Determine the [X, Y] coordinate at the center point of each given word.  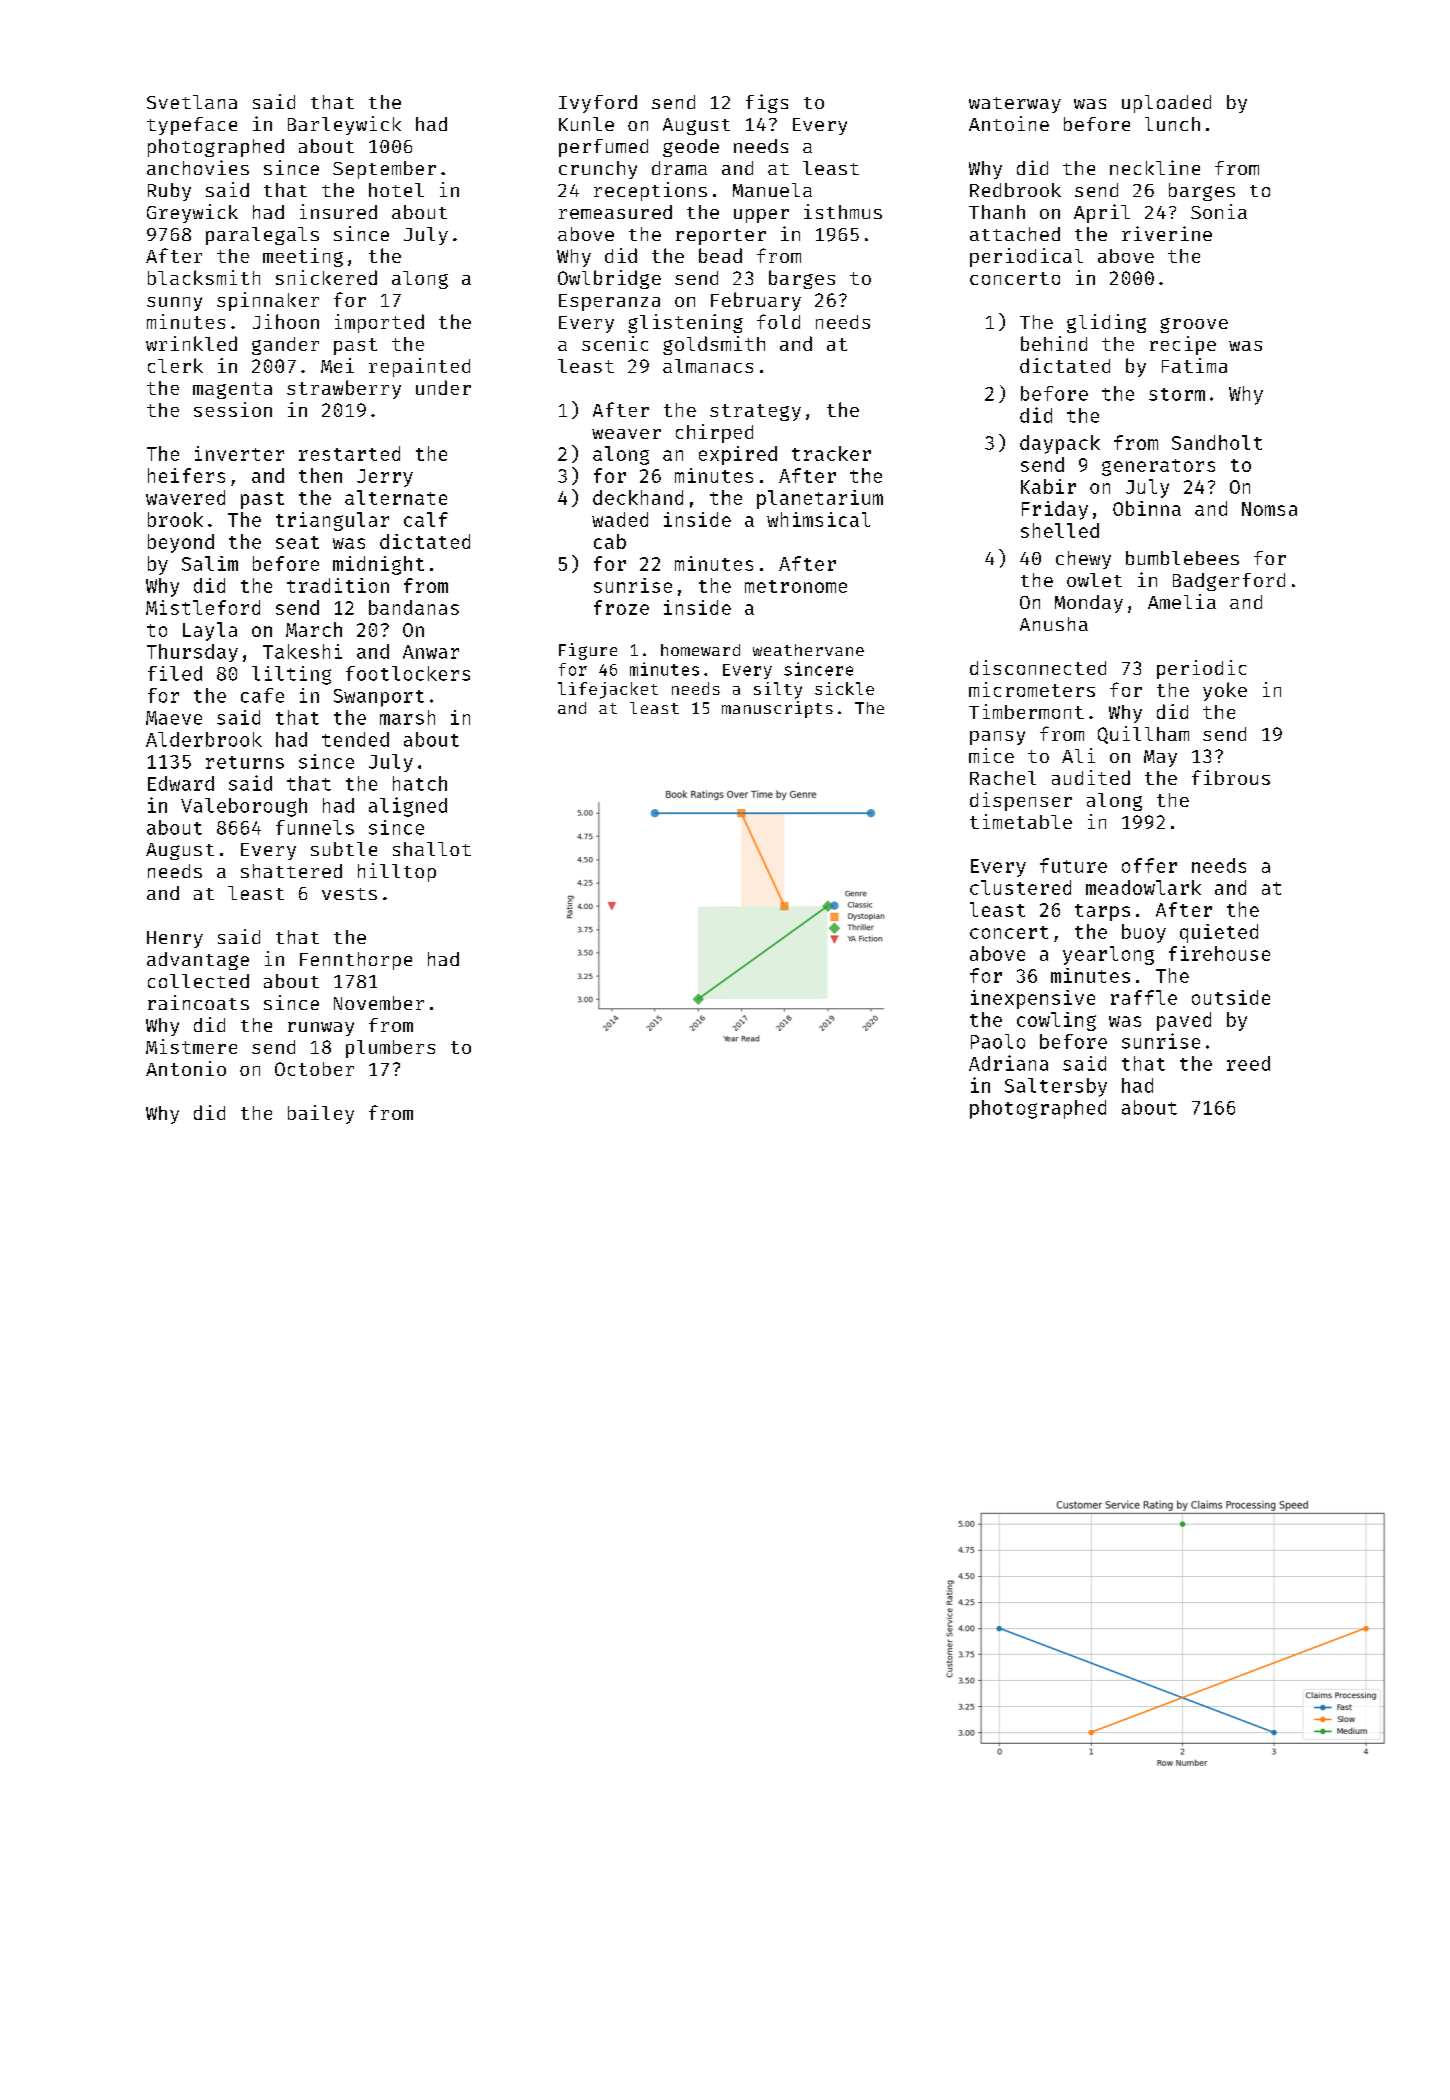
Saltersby [1056, 1087]
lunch [1172, 124]
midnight [378, 565]
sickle [844, 688]
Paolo [998, 1041]
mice [991, 755]
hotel [396, 190]
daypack [1060, 444]
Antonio [186, 1068]
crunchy [598, 170]
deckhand [638, 497]
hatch [420, 783]
